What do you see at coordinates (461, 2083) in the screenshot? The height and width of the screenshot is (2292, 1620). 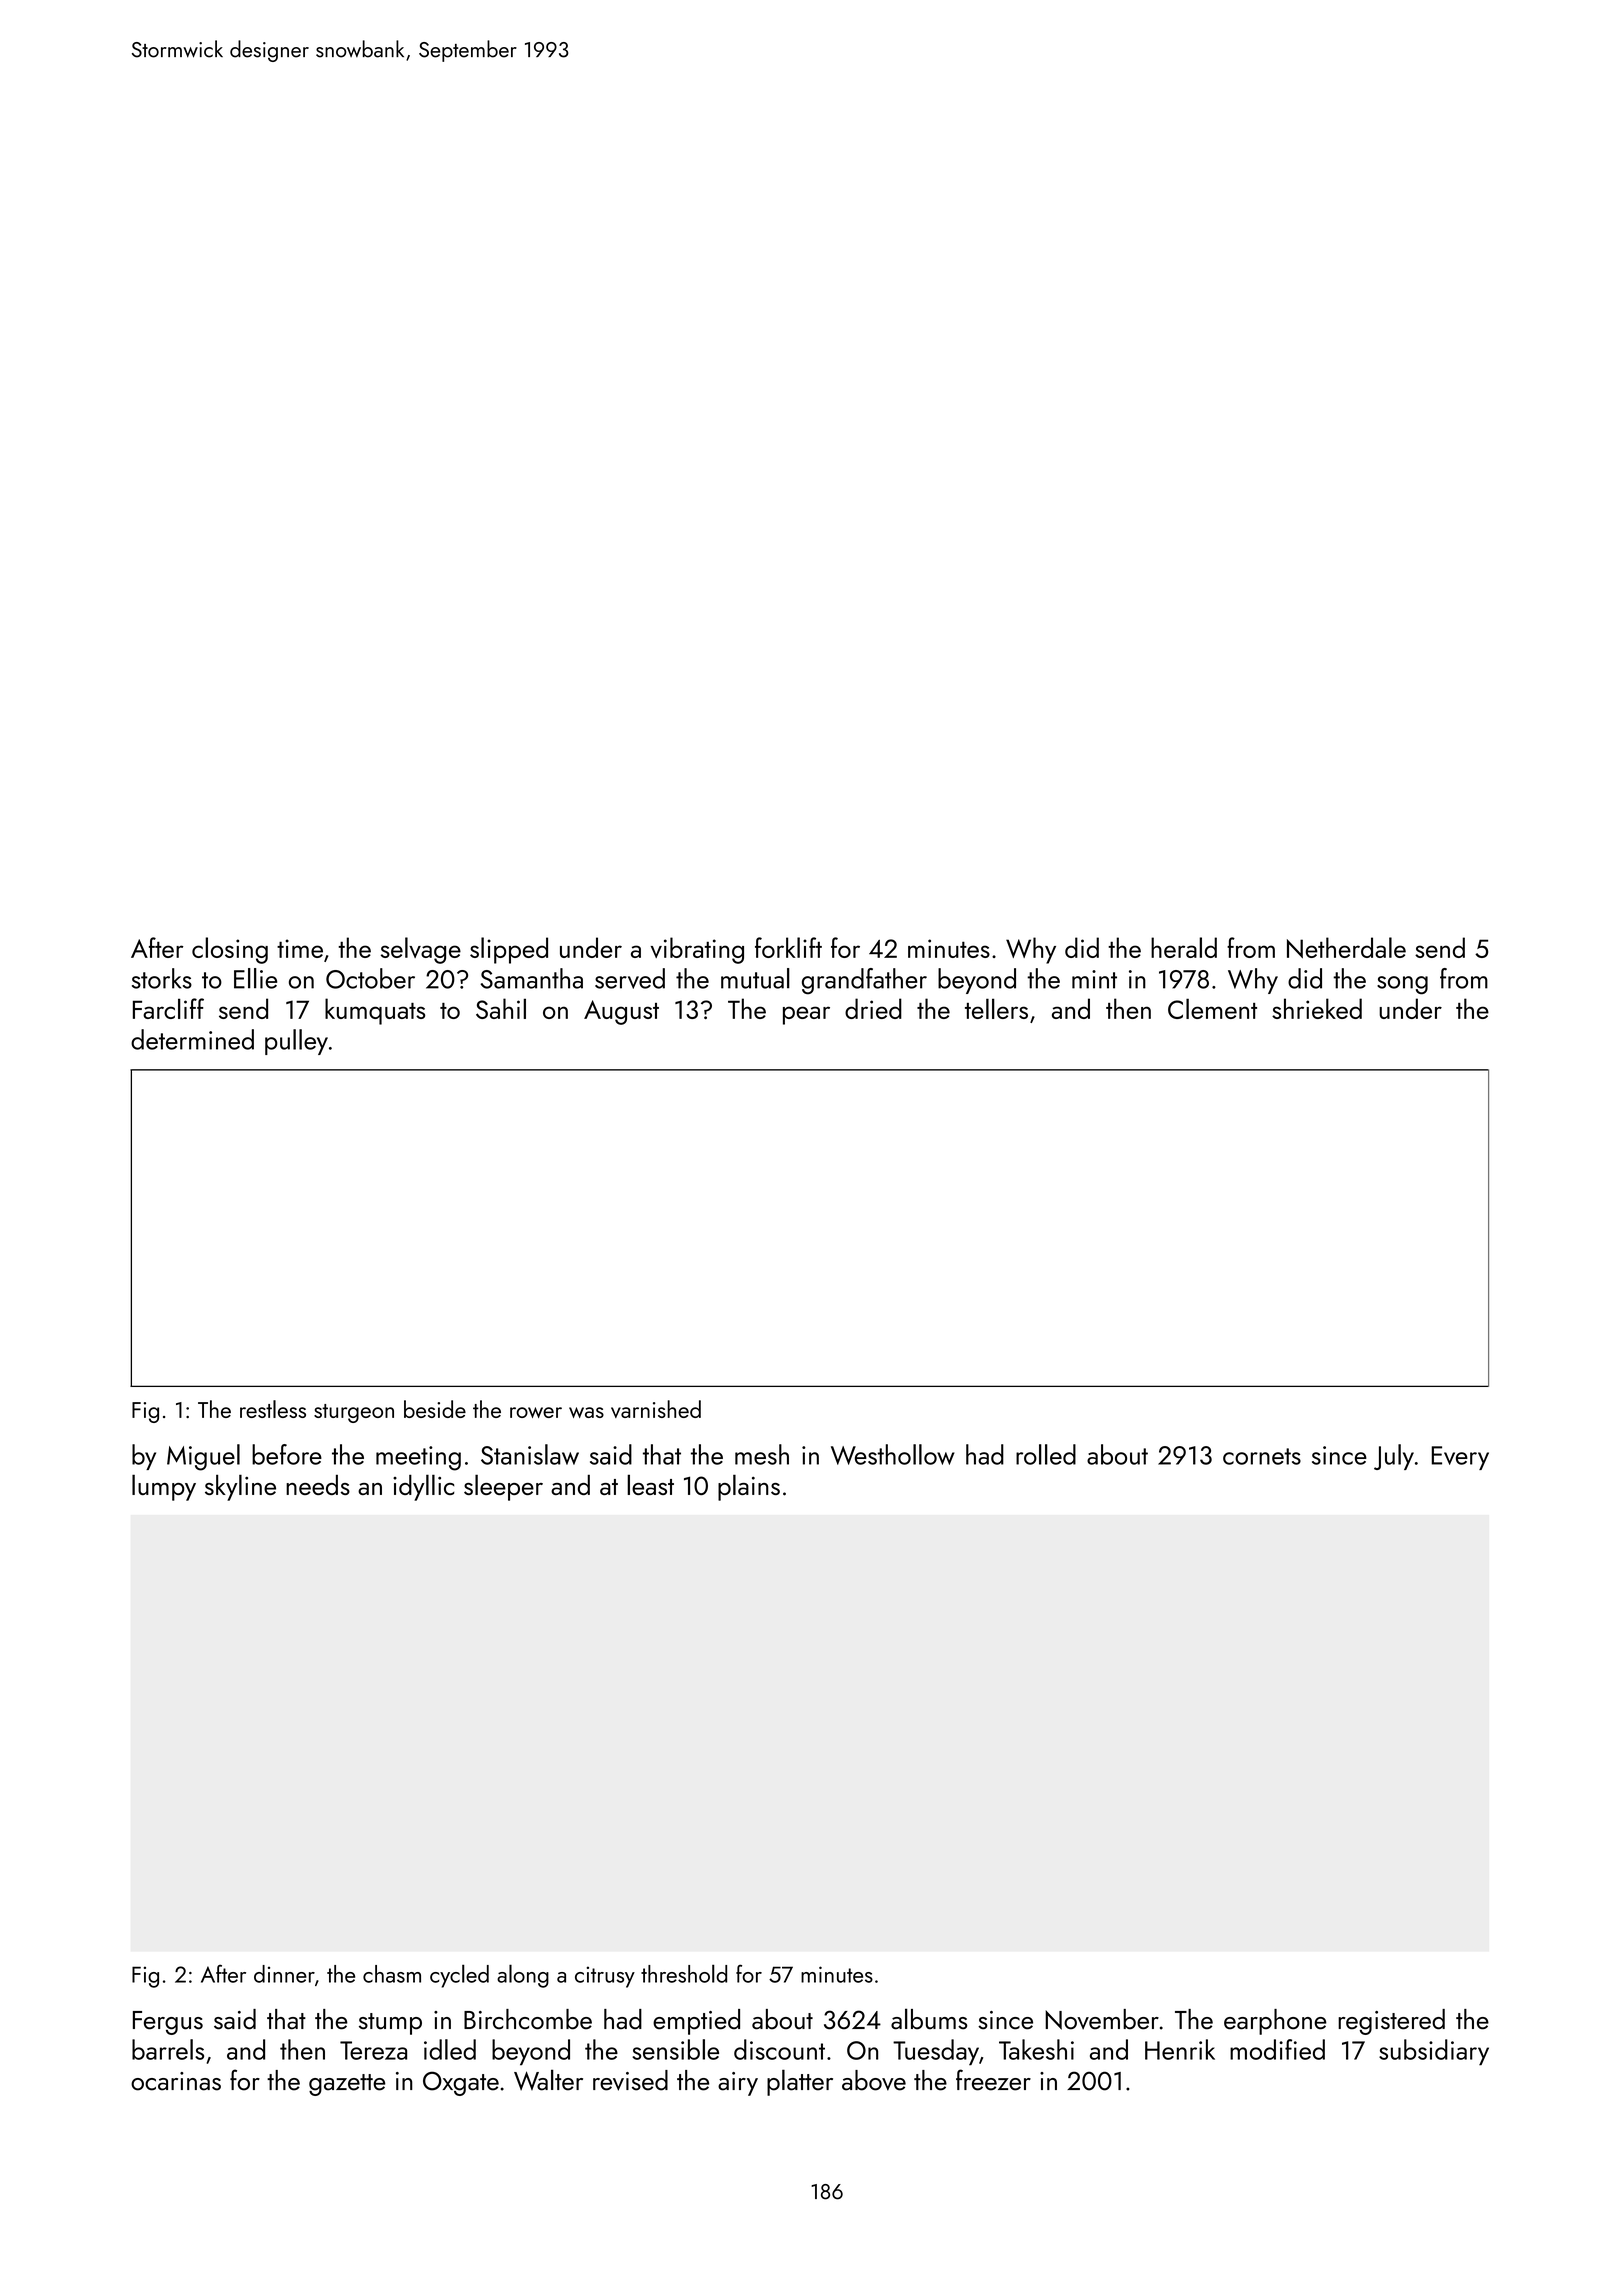 I see `Oxgate` at bounding box center [461, 2083].
